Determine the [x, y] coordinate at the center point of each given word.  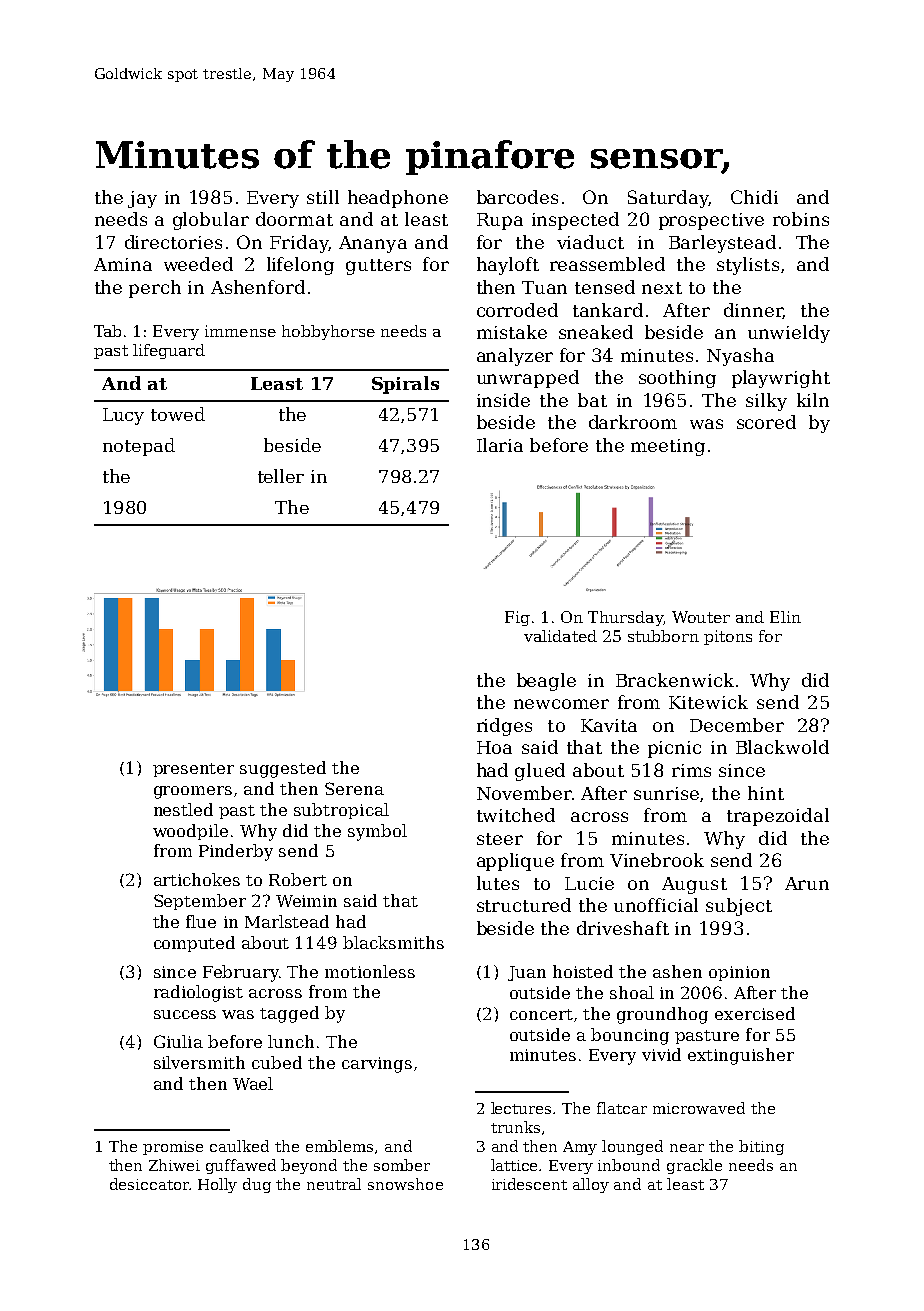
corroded [517, 310]
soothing [677, 379]
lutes [498, 883]
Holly [217, 1185]
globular [211, 221]
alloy [591, 1185]
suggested [283, 769]
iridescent [529, 1184]
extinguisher [741, 1056]
